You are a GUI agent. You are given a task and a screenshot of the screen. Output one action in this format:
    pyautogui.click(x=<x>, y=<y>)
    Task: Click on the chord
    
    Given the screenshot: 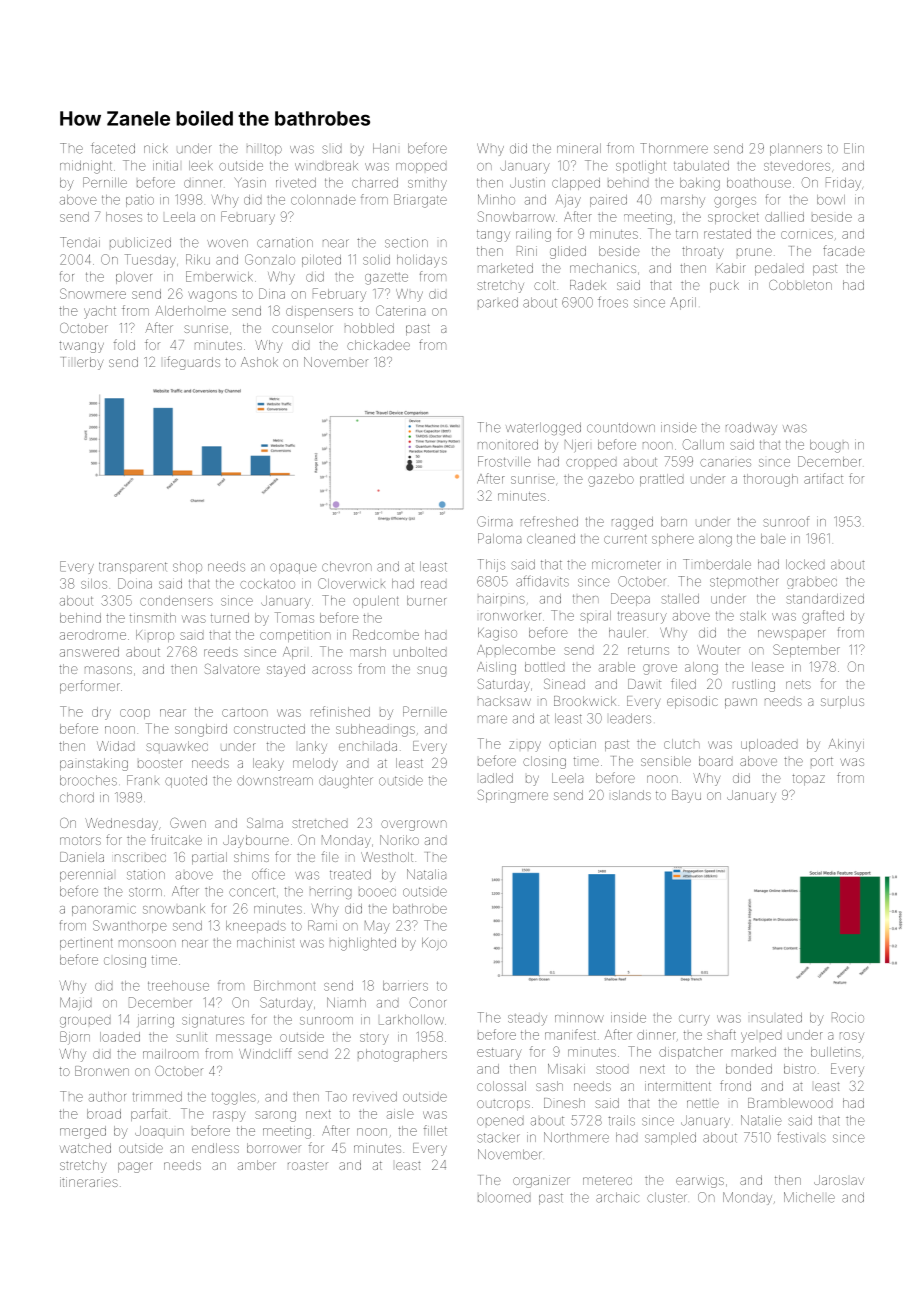 What is the action you would take?
    pyautogui.click(x=77, y=797)
